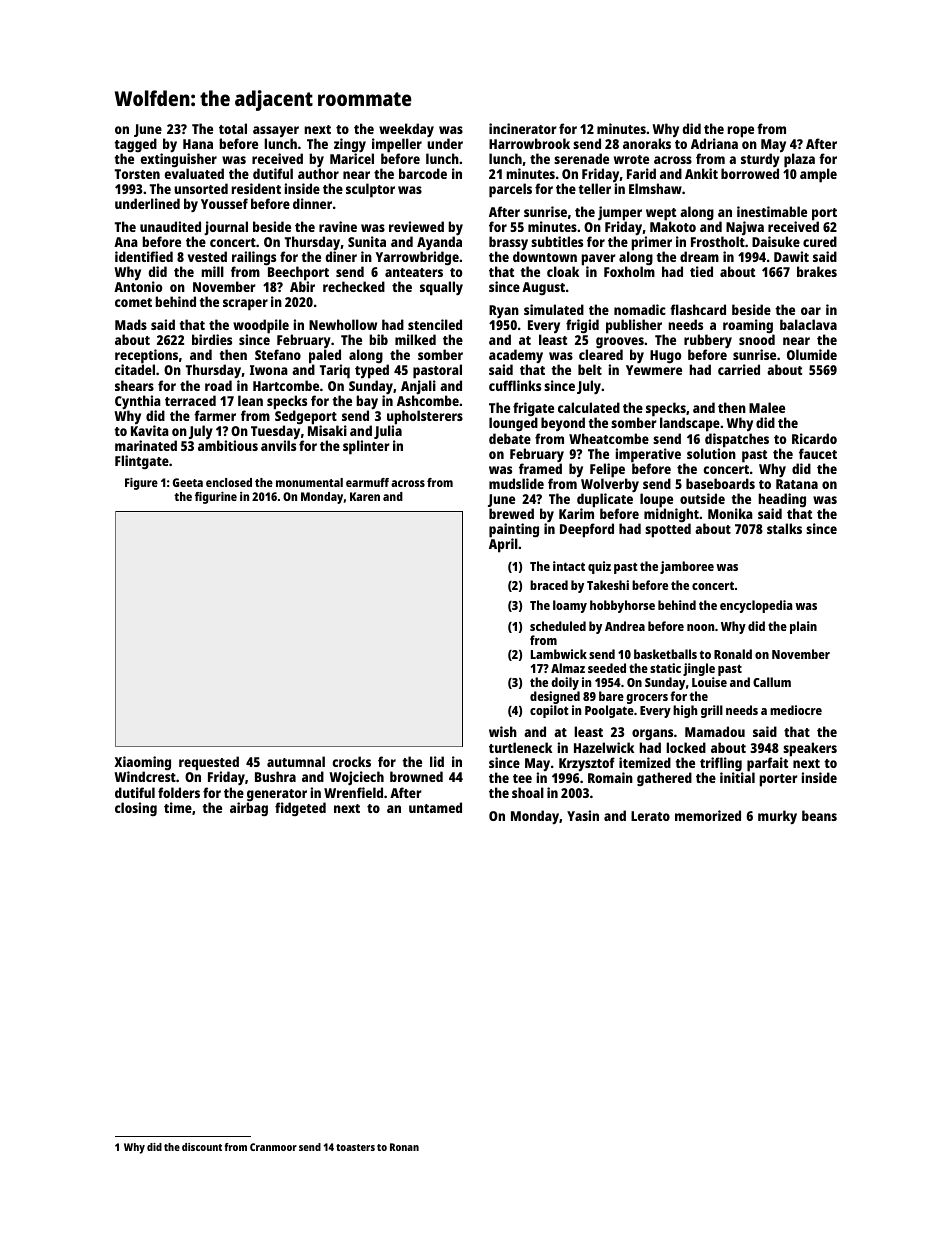 The width and height of the screenshot is (952, 1233). What do you see at coordinates (136, 809) in the screenshot?
I see `closing` at bounding box center [136, 809].
